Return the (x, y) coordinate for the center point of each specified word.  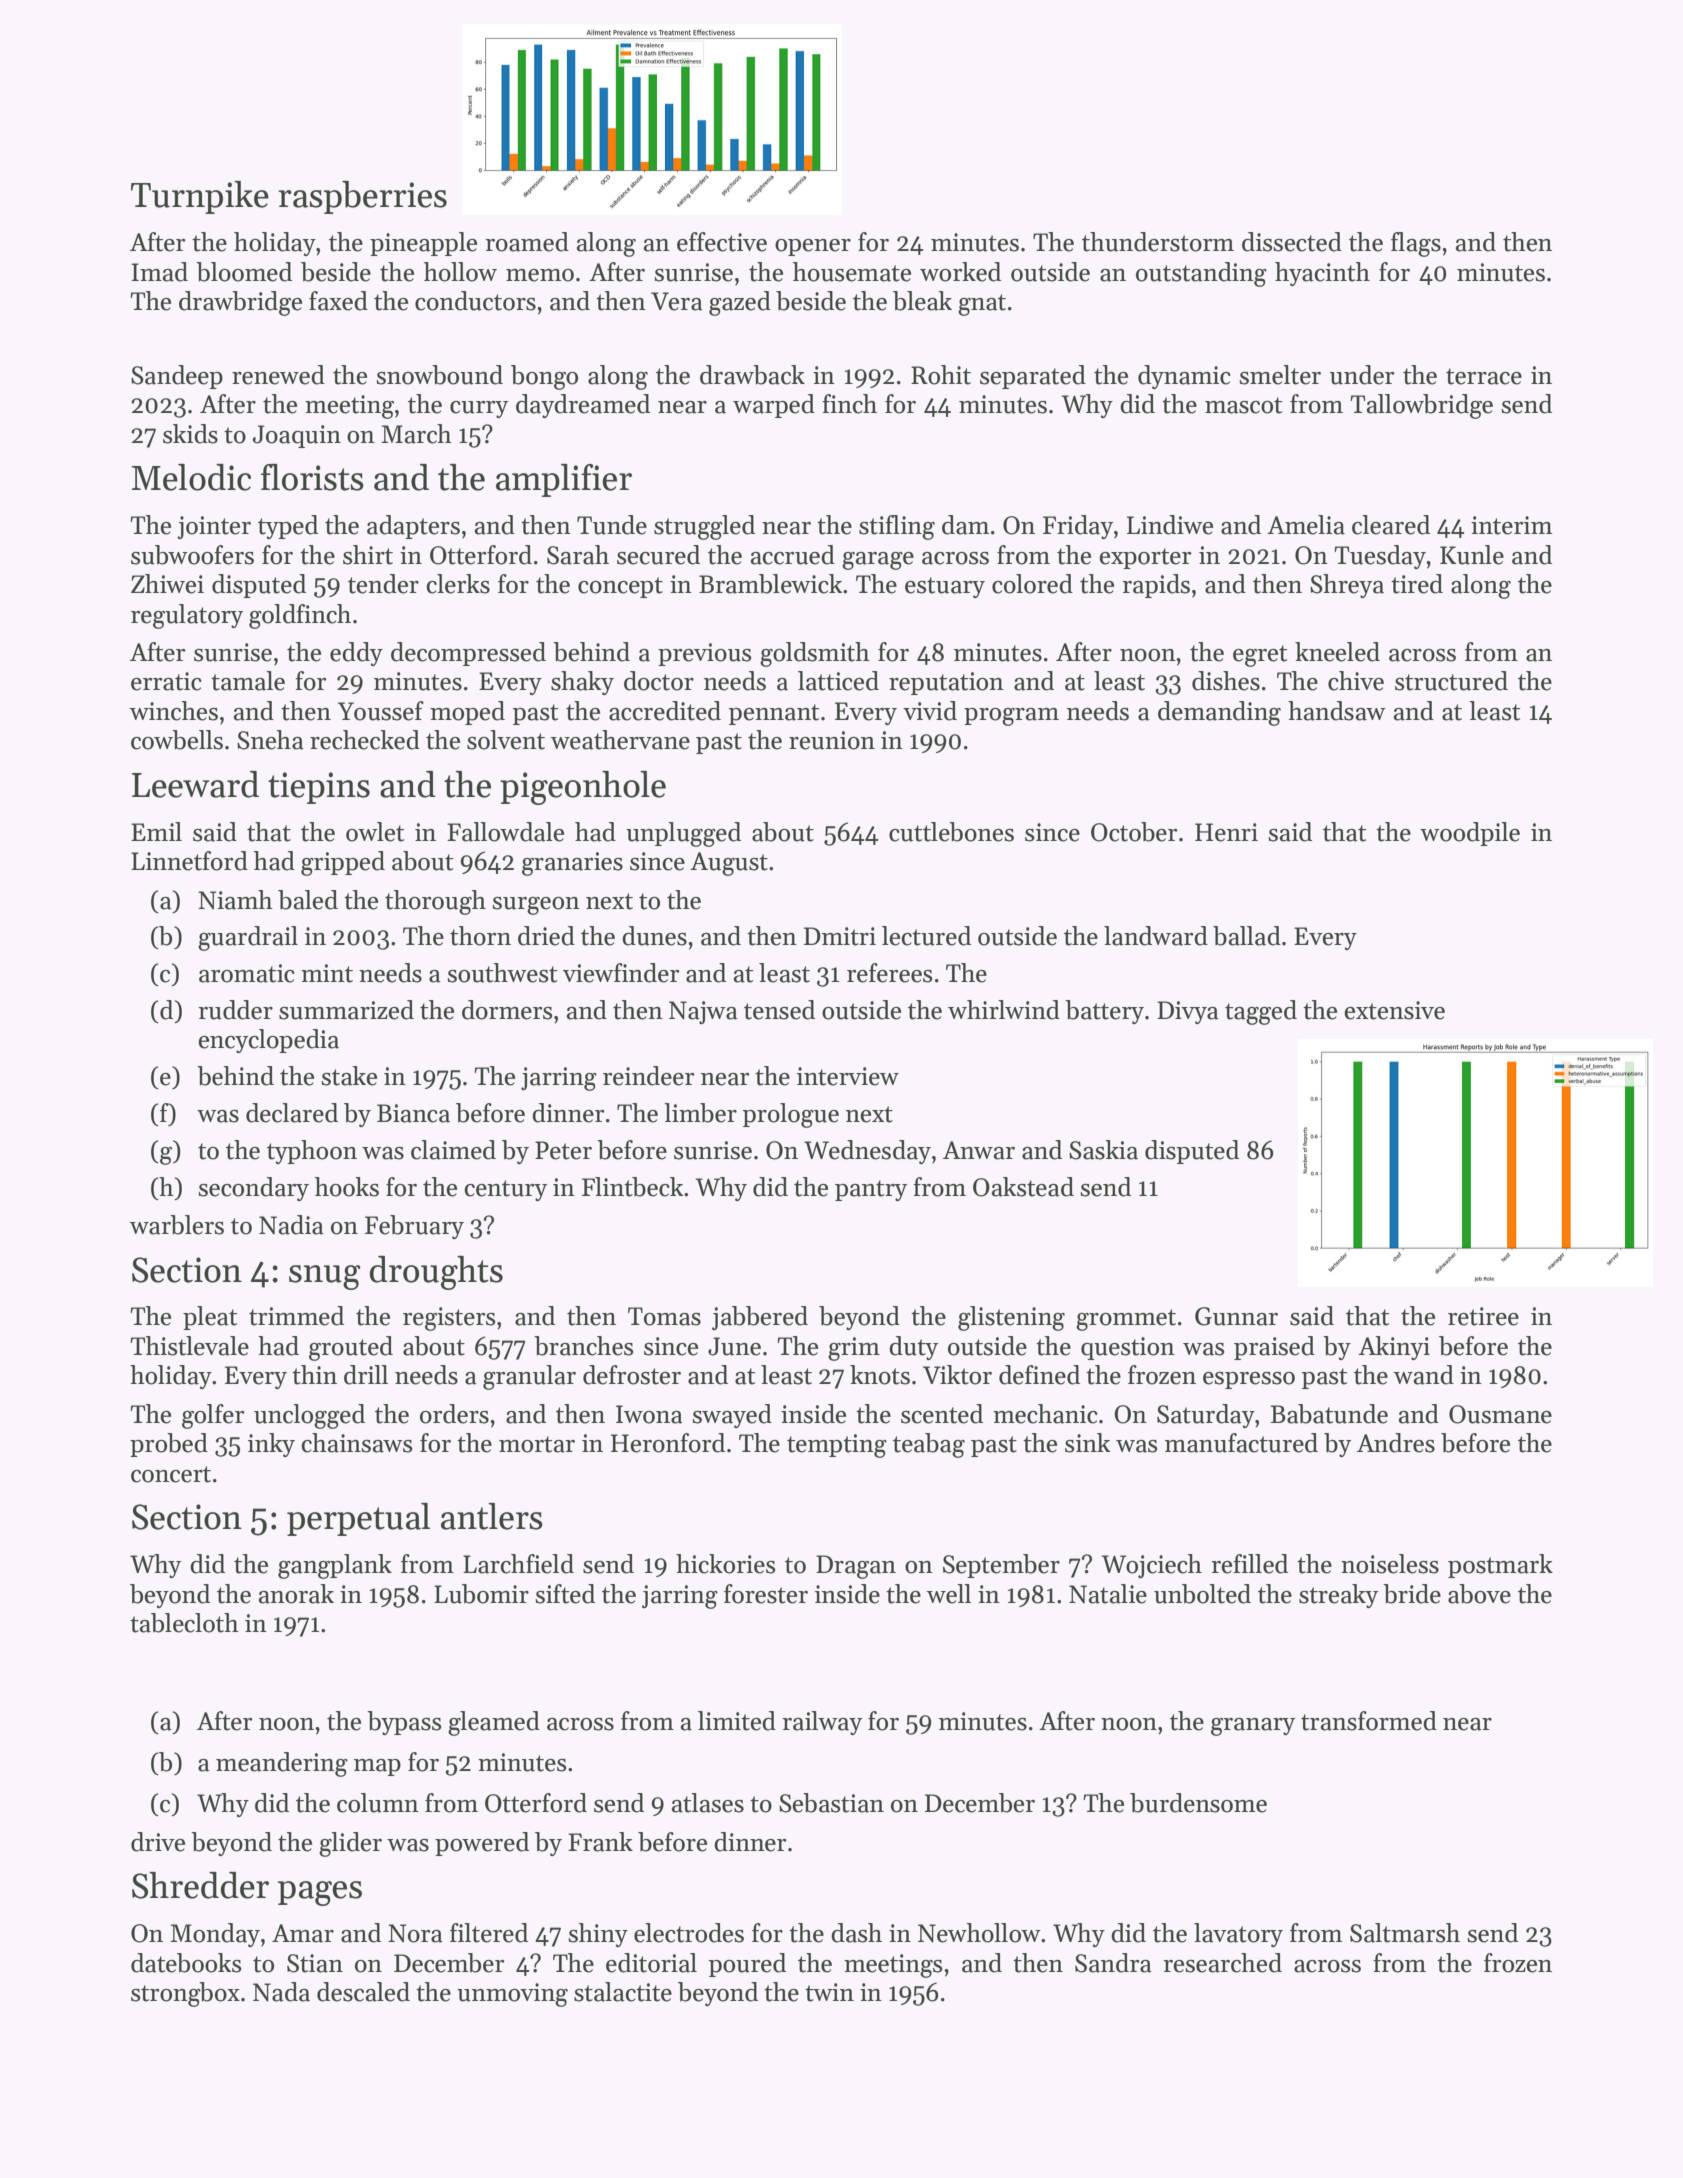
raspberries (362, 197)
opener (813, 247)
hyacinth (1322, 274)
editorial (651, 1963)
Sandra (1113, 1963)
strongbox (185, 1994)
